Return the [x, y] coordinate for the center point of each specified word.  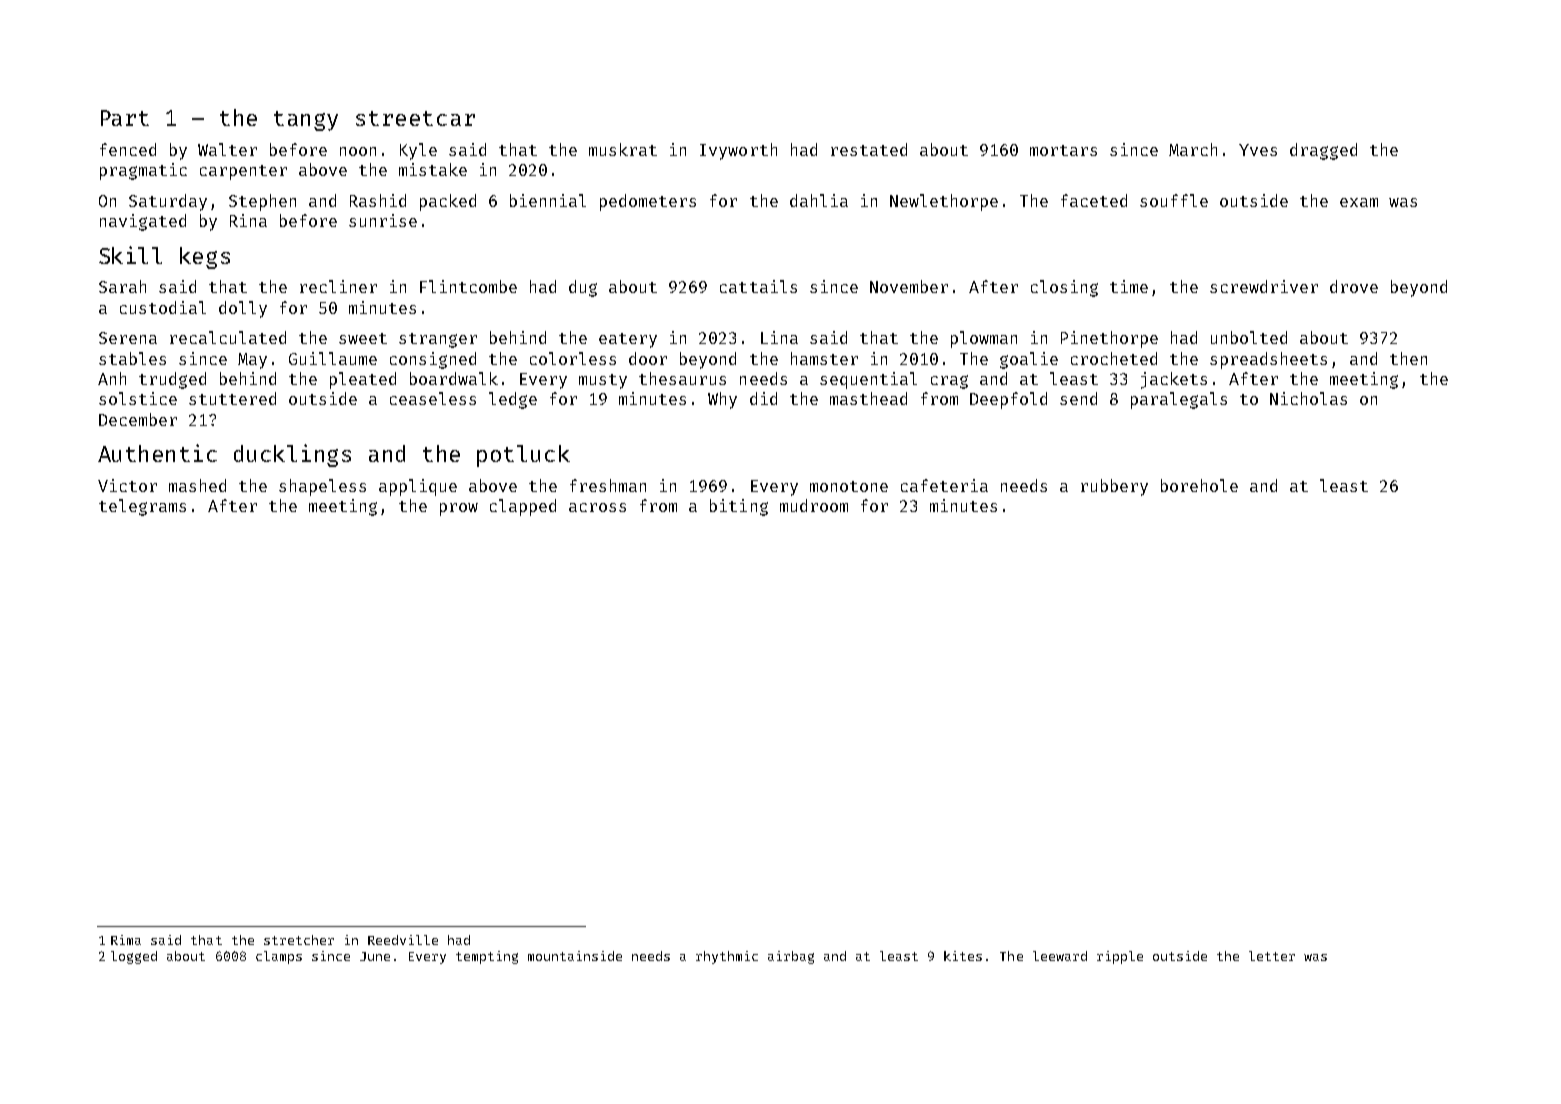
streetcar [415, 118]
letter [1272, 956]
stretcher [299, 940]
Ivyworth [738, 151]
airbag [791, 957]
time [1129, 286]
